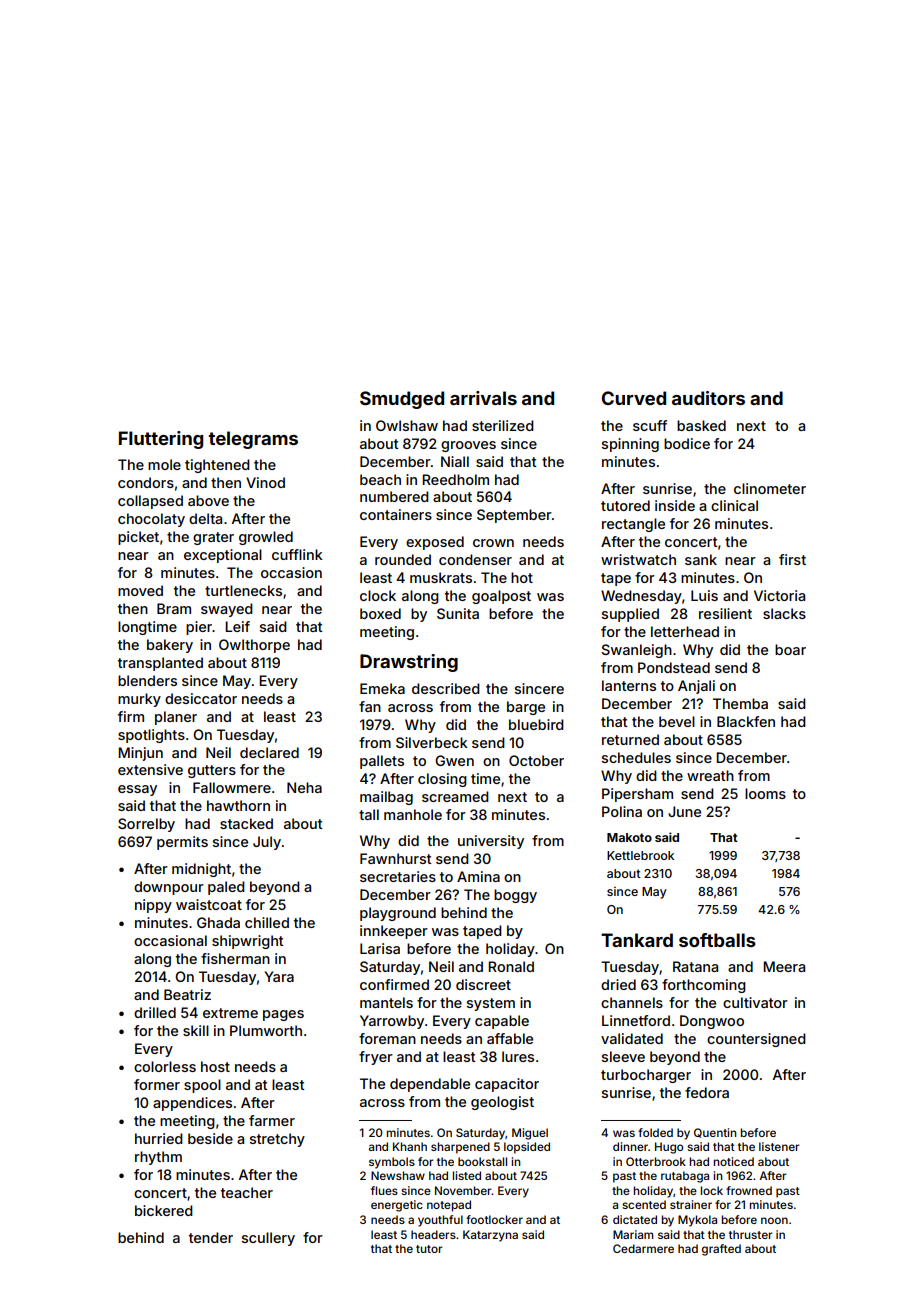  Describe the element at coordinates (155, 1012) in the page. I see `drilled` at that location.
